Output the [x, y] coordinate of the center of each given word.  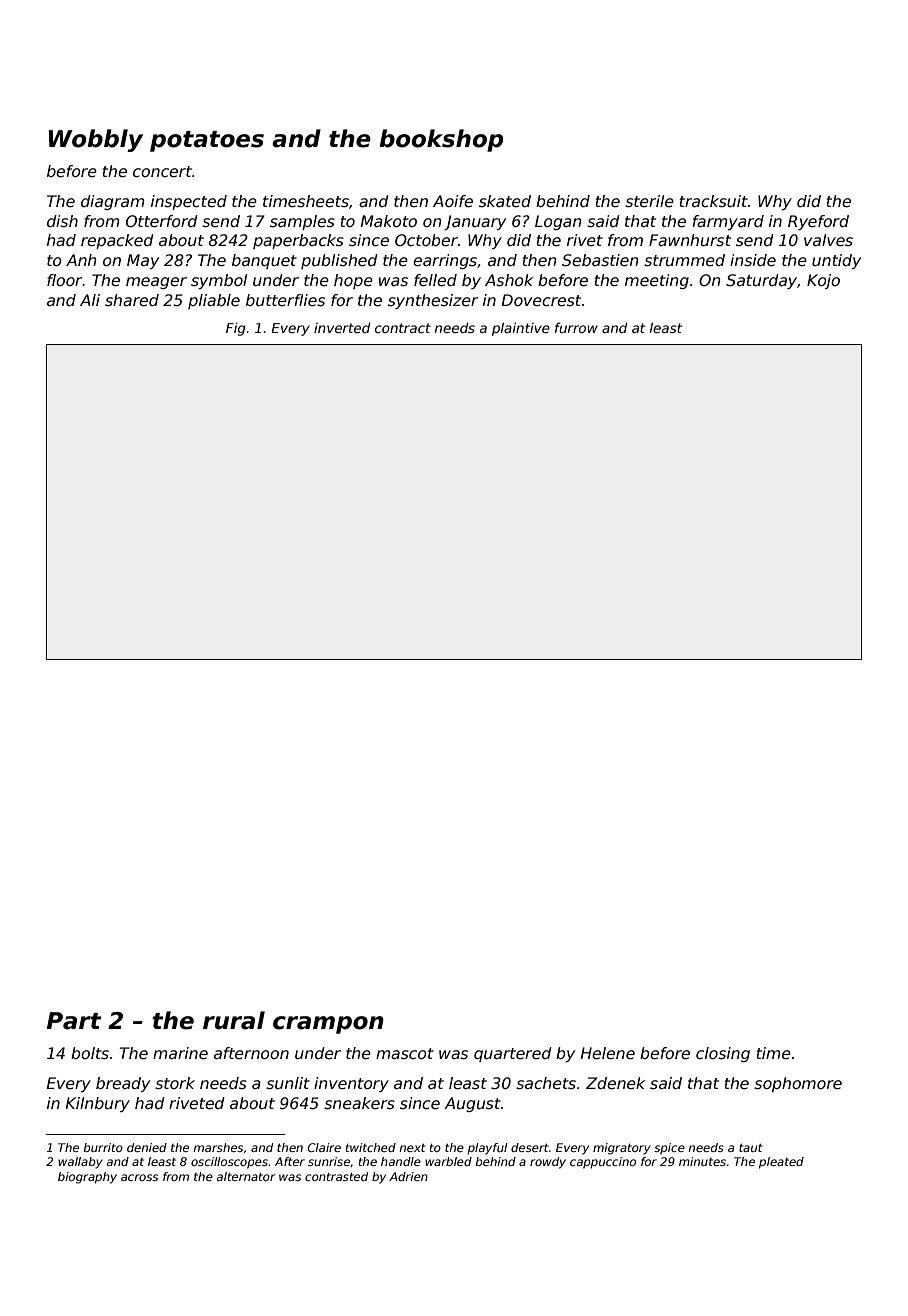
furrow [576, 327]
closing [723, 1054]
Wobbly [95, 140]
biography [87, 1178]
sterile [649, 201]
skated [505, 201]
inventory [351, 1084]
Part [74, 1021]
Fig [236, 329]
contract [403, 328]
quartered [513, 1054]
